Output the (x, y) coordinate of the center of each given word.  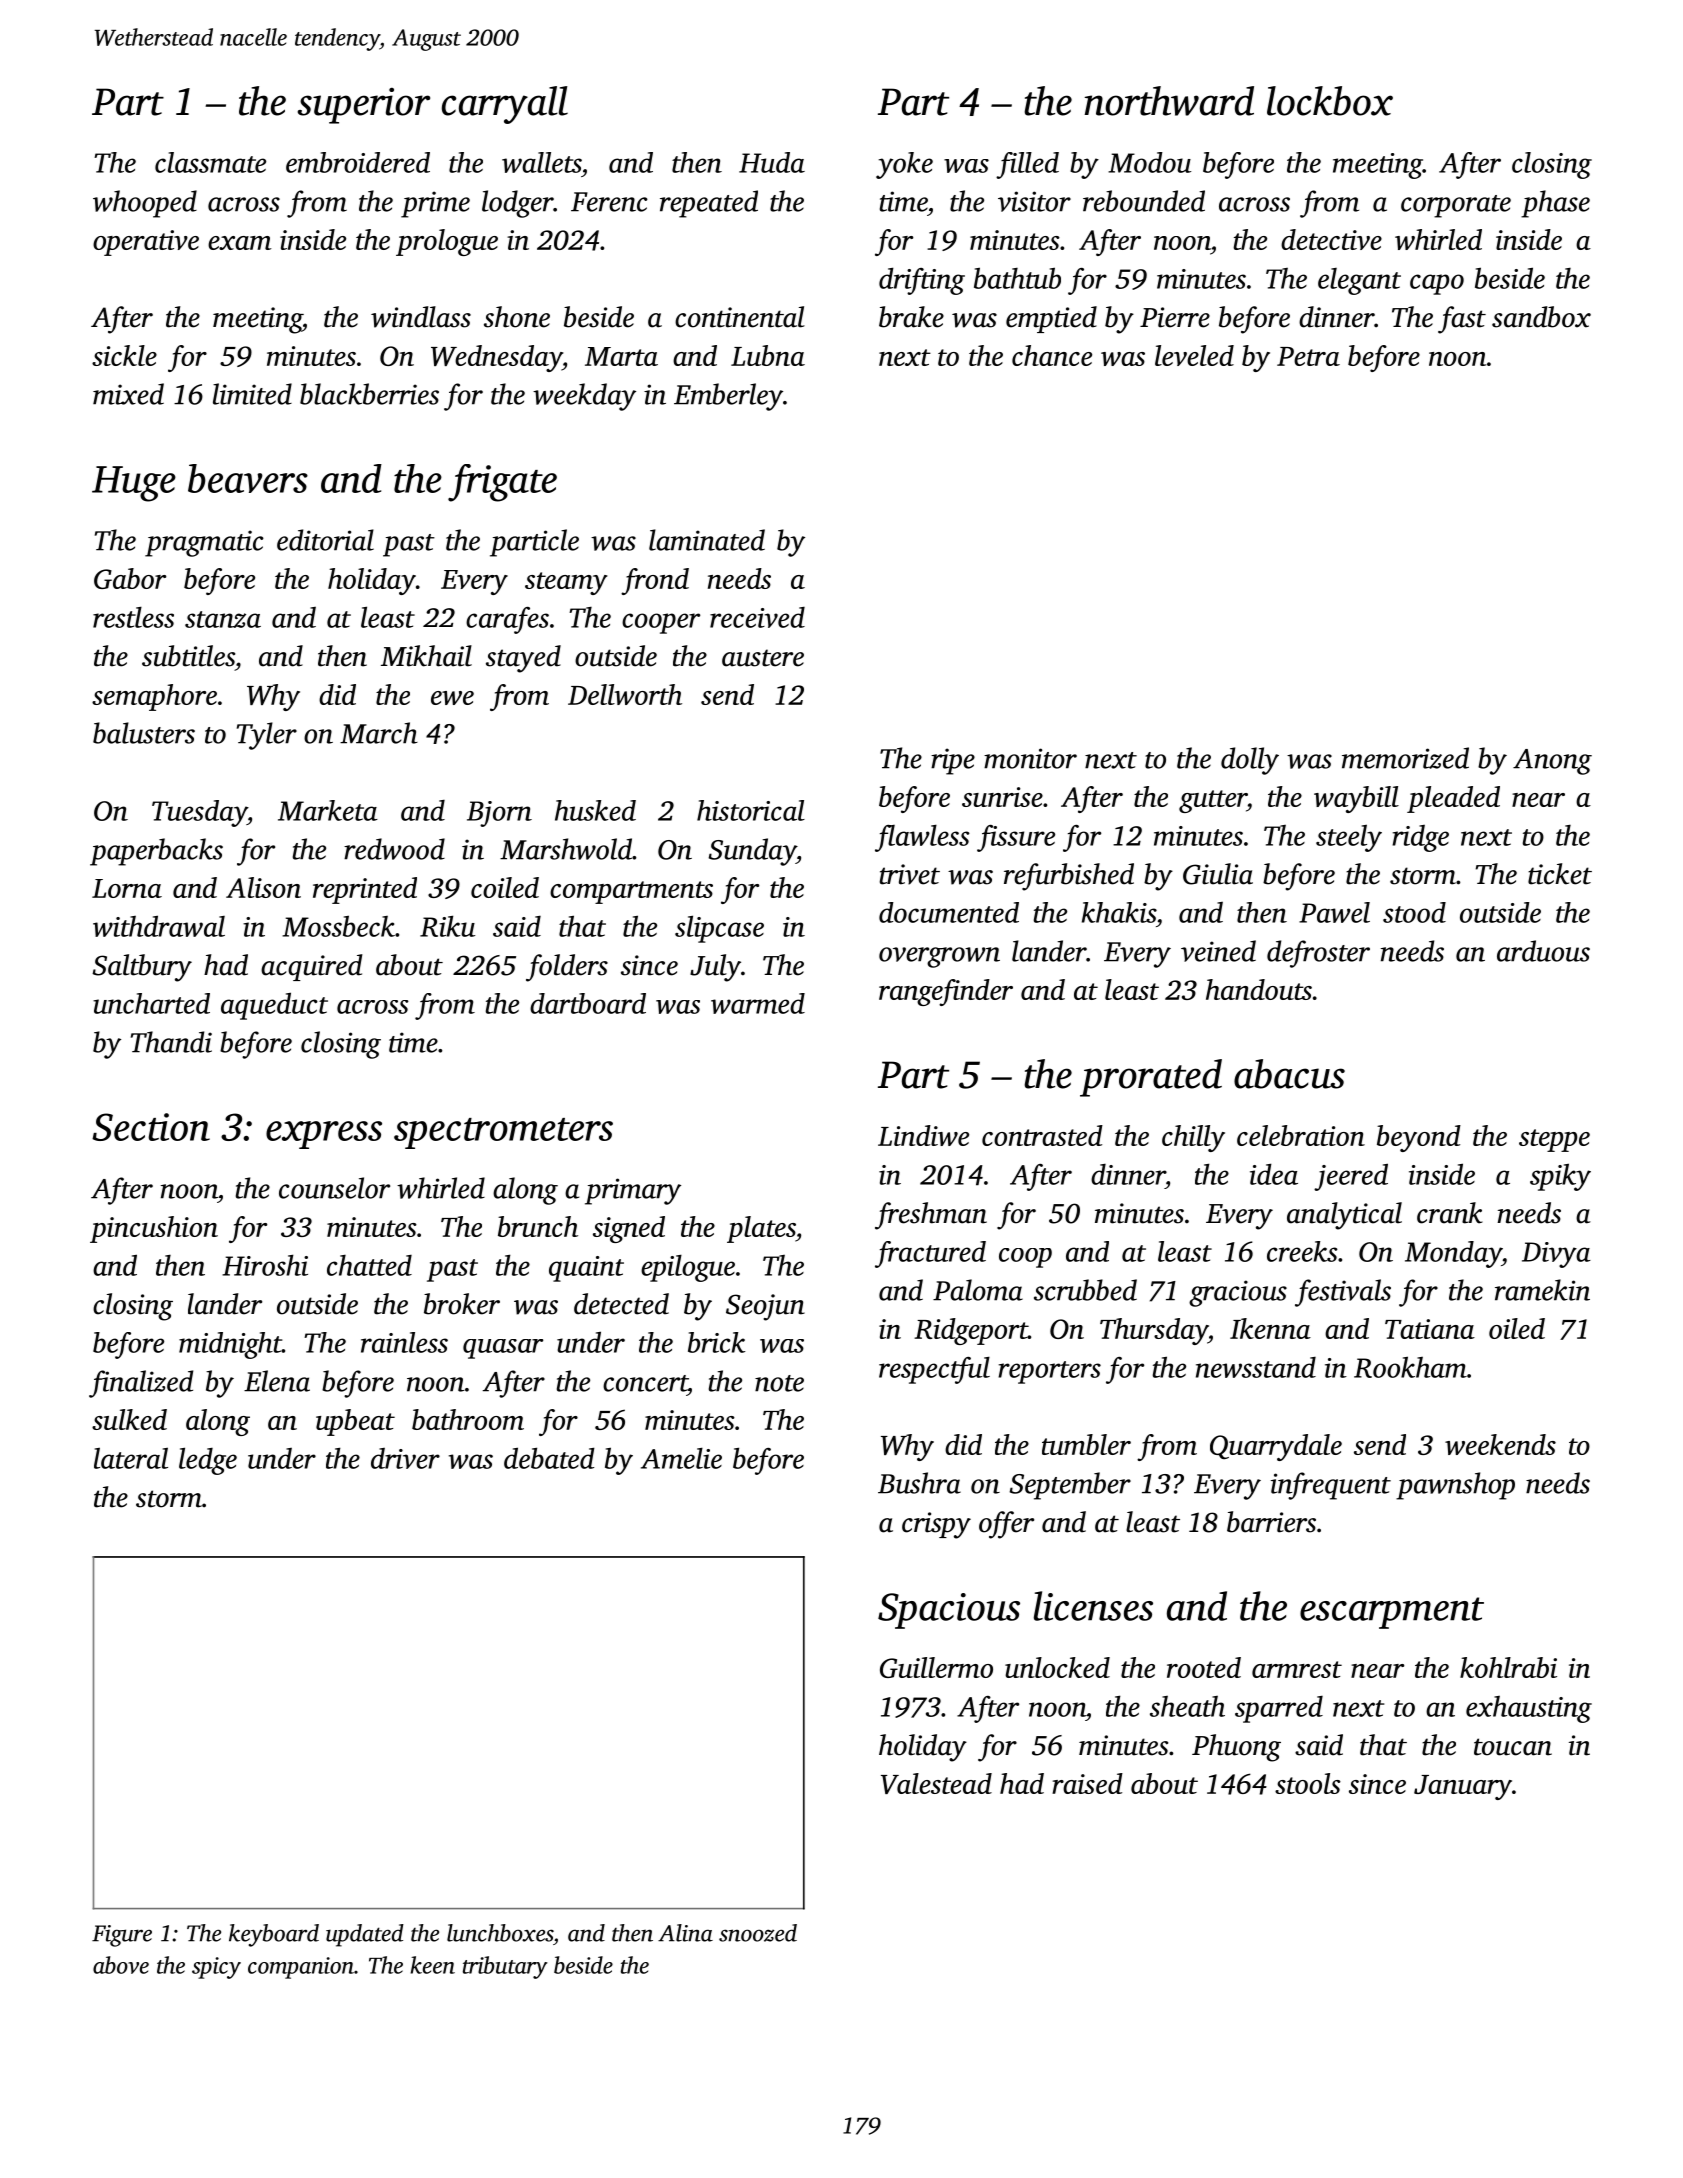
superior (364, 105)
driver (405, 1458)
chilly (1193, 1138)
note (779, 1383)
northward (1169, 101)
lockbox (1330, 101)
